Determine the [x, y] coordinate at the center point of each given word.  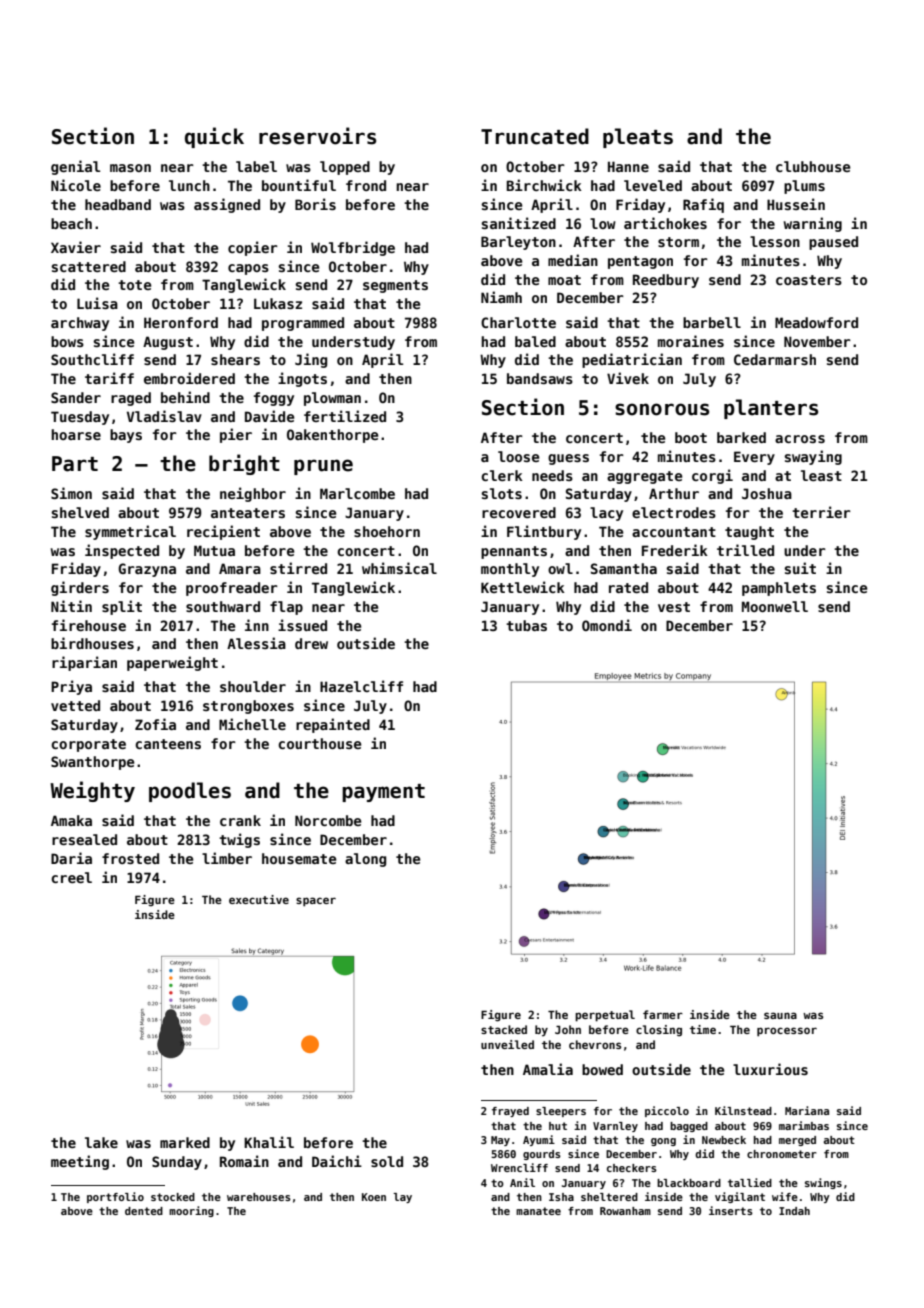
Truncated [535, 136]
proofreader [232, 589]
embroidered [189, 378]
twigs [239, 840]
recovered [519, 512]
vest [674, 607]
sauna [780, 1015]
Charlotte [518, 322]
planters [771, 409]
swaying [813, 457]
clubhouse [813, 166]
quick [214, 137]
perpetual [605, 1016]
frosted [130, 858]
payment [383, 793]
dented [144, 1211]
